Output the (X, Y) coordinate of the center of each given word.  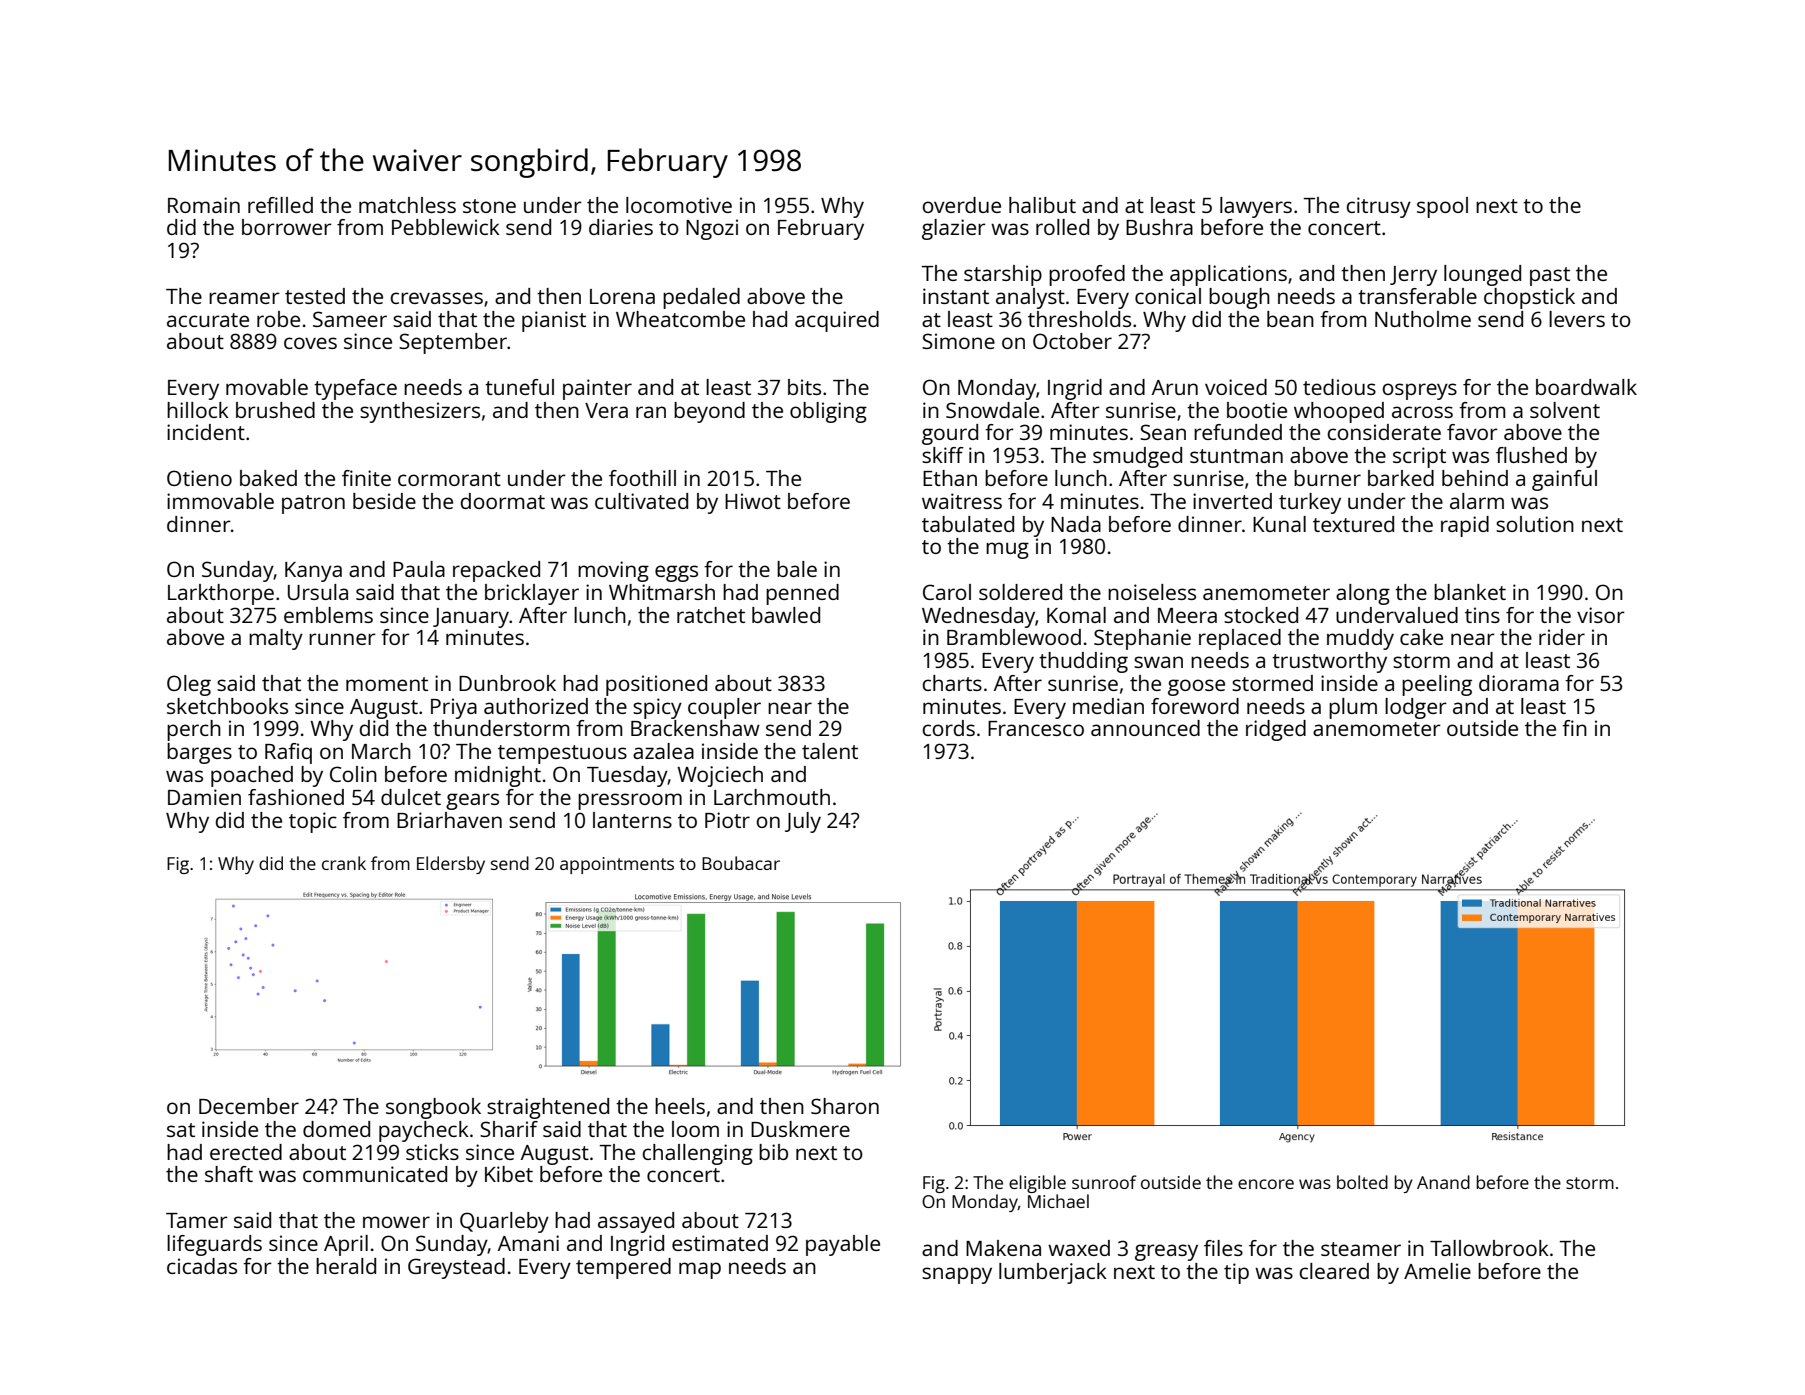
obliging (828, 412)
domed (336, 1129)
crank (344, 863)
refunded (1238, 432)
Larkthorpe (221, 594)
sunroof (1104, 1182)
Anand (1443, 1182)
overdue (961, 205)
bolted (1362, 1182)
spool (1442, 207)
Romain (204, 205)
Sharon (845, 1106)
